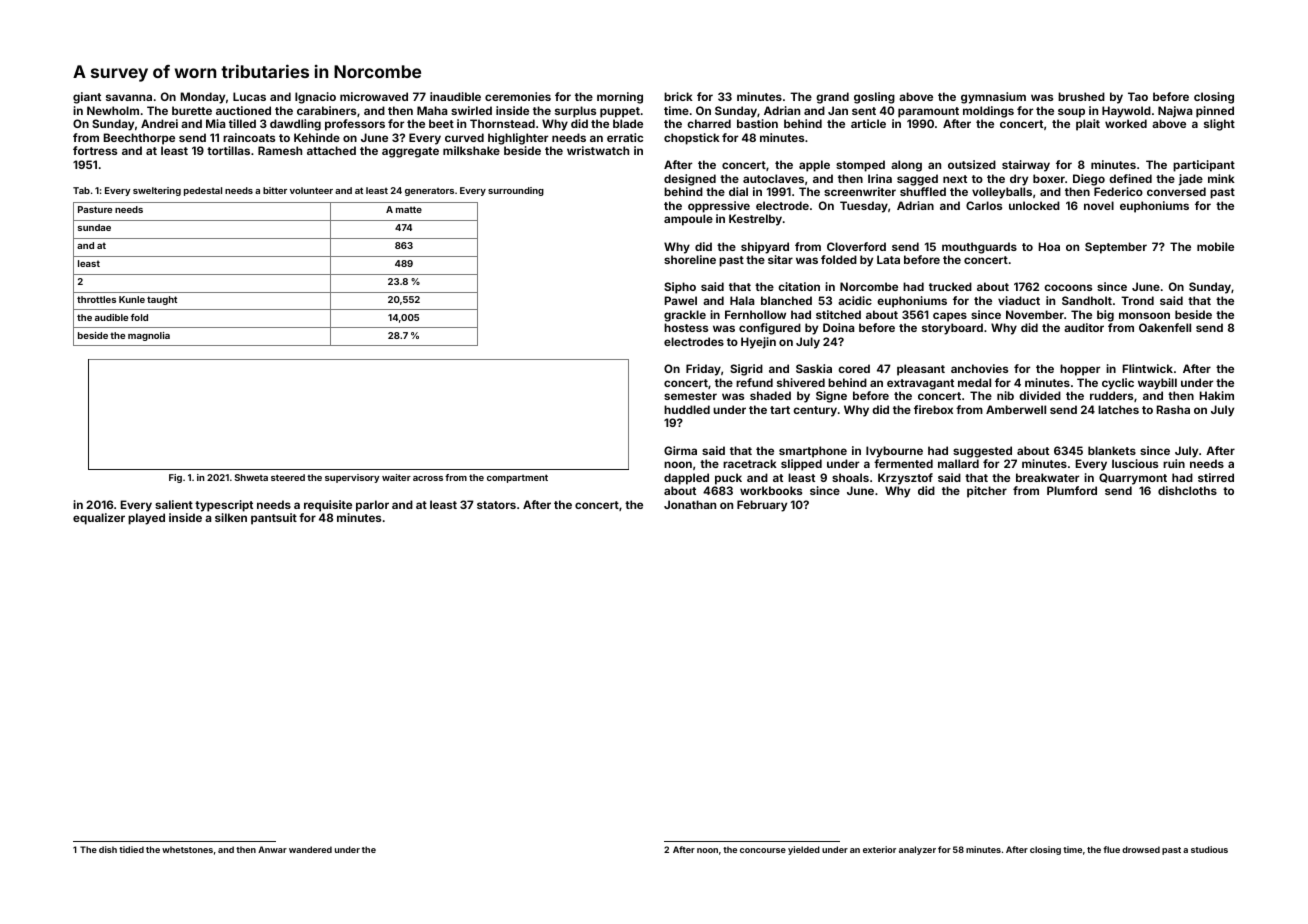 Image resolution: width=1308 pixels, height=924 pixels. What do you see at coordinates (1137, 300) in the page?
I see `Trond` at bounding box center [1137, 300].
